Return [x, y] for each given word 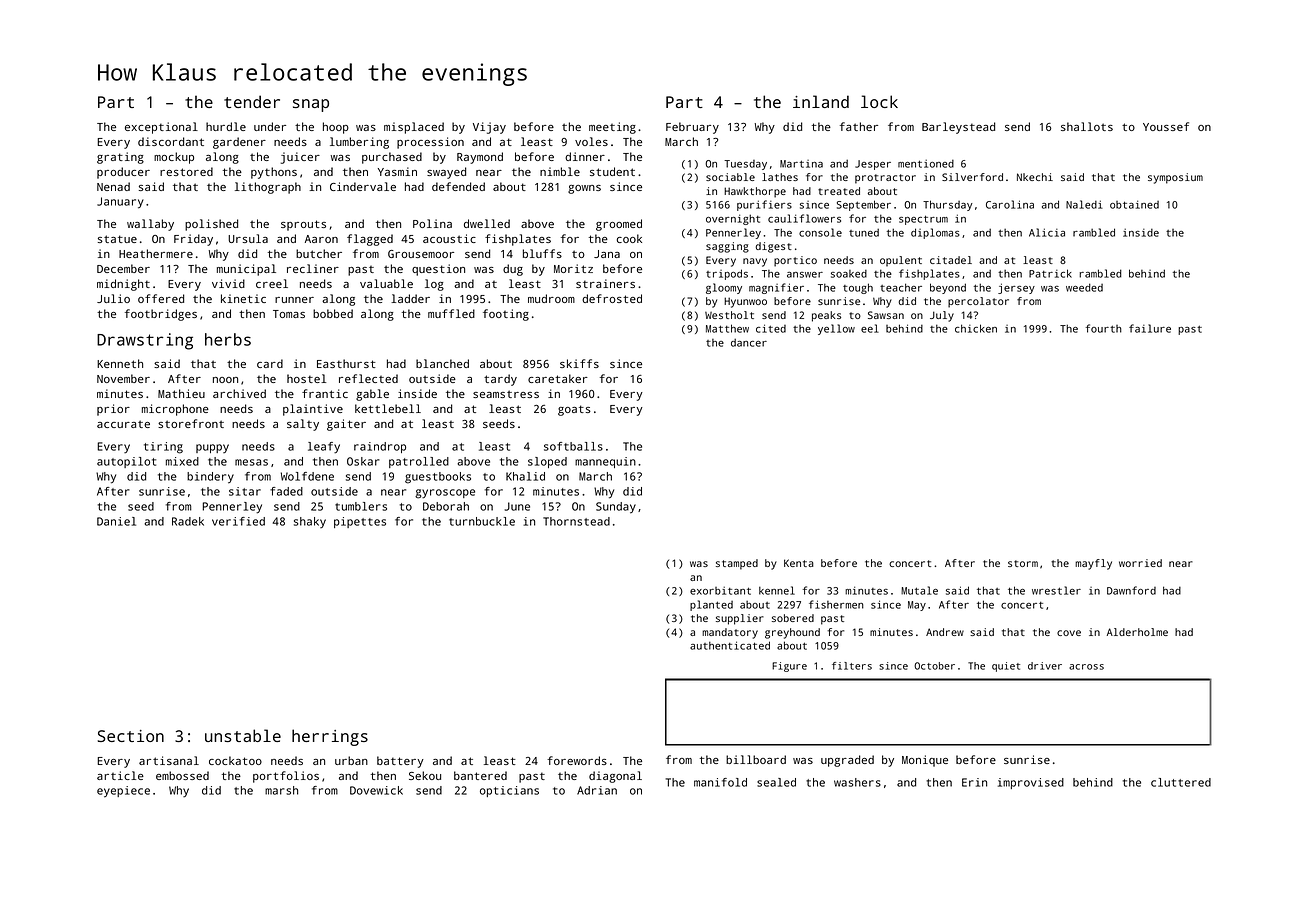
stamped [737, 564]
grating [120, 158]
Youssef [1166, 126]
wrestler [1056, 590]
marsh [281, 790]
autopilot [126, 462]
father [859, 126]
